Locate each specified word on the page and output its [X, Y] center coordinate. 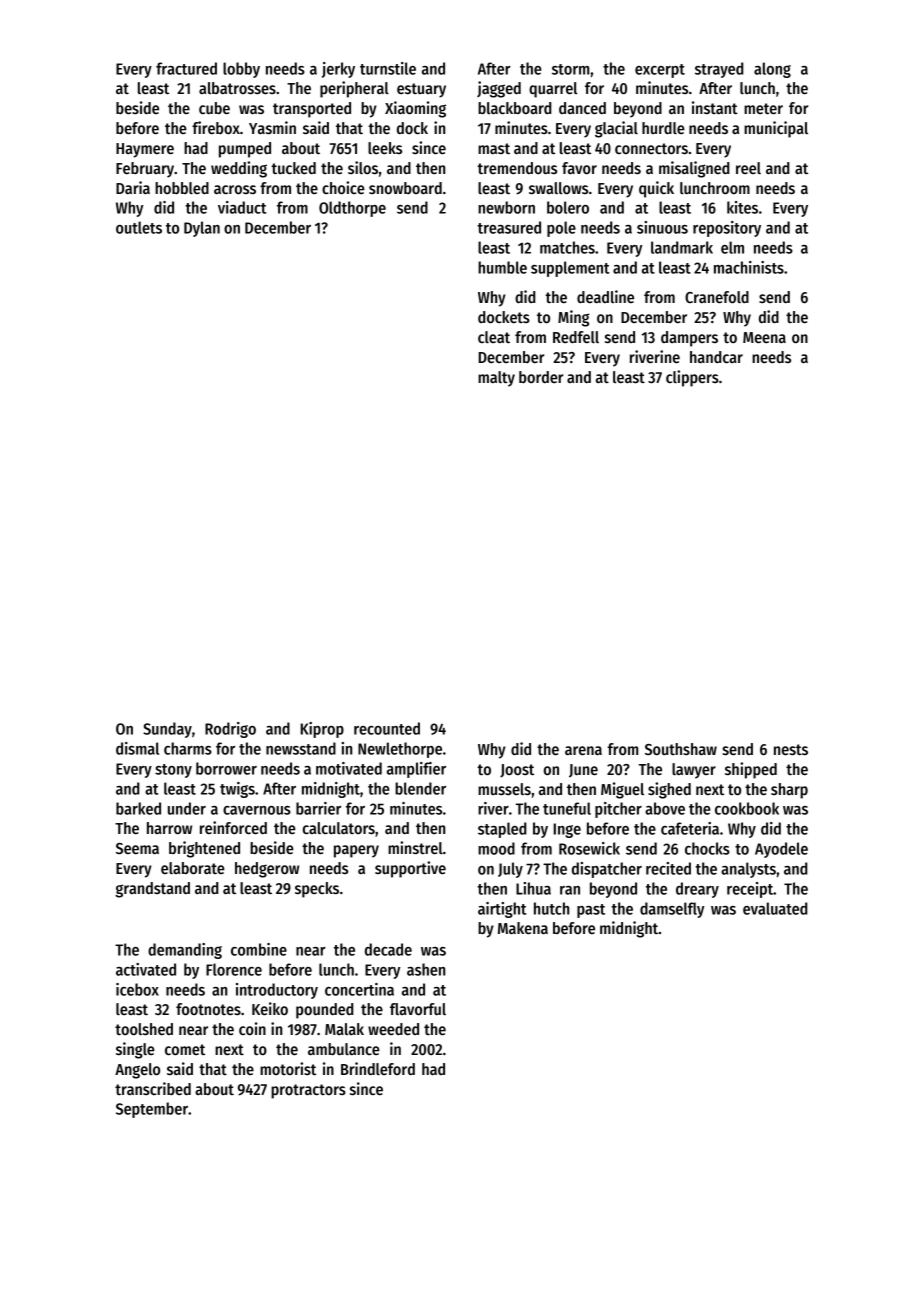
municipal [776, 129]
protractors [308, 1091]
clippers [692, 378]
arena [583, 750]
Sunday [167, 730]
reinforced [233, 828]
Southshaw [681, 749]
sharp [789, 791]
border [541, 377]
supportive [410, 869]
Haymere [145, 150]
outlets [139, 227]
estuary [421, 90]
